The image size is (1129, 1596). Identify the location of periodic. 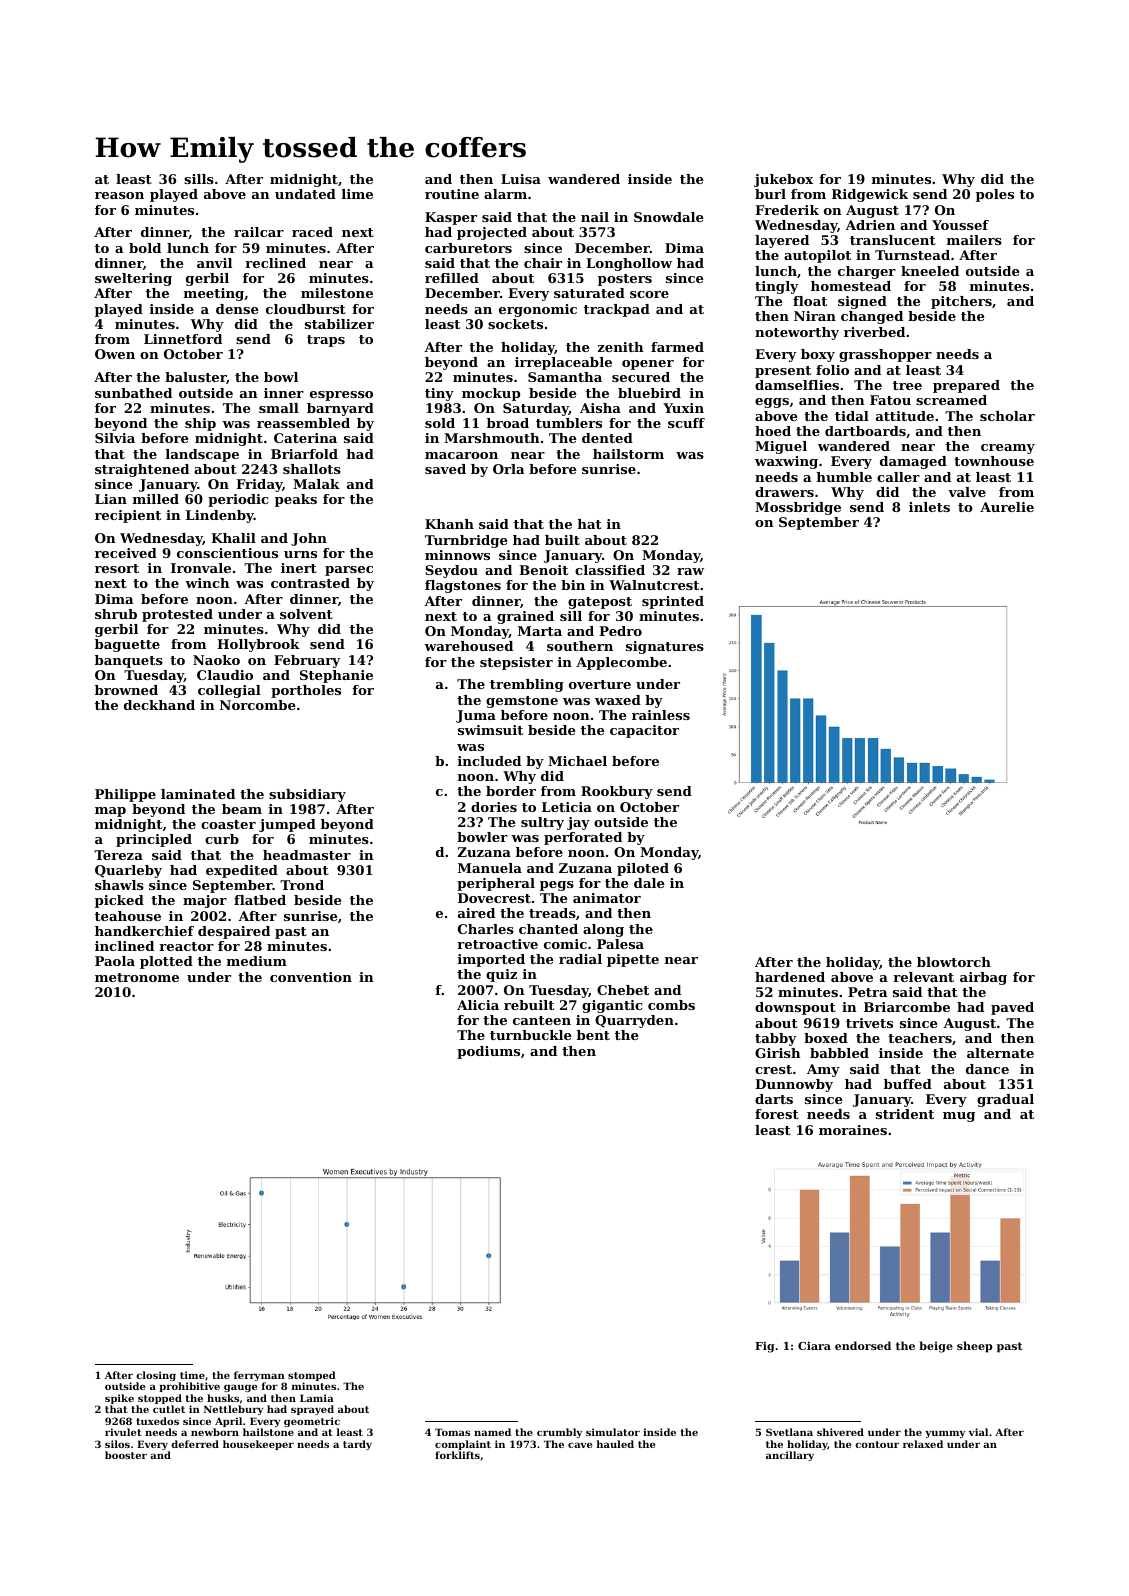
(238, 500).
